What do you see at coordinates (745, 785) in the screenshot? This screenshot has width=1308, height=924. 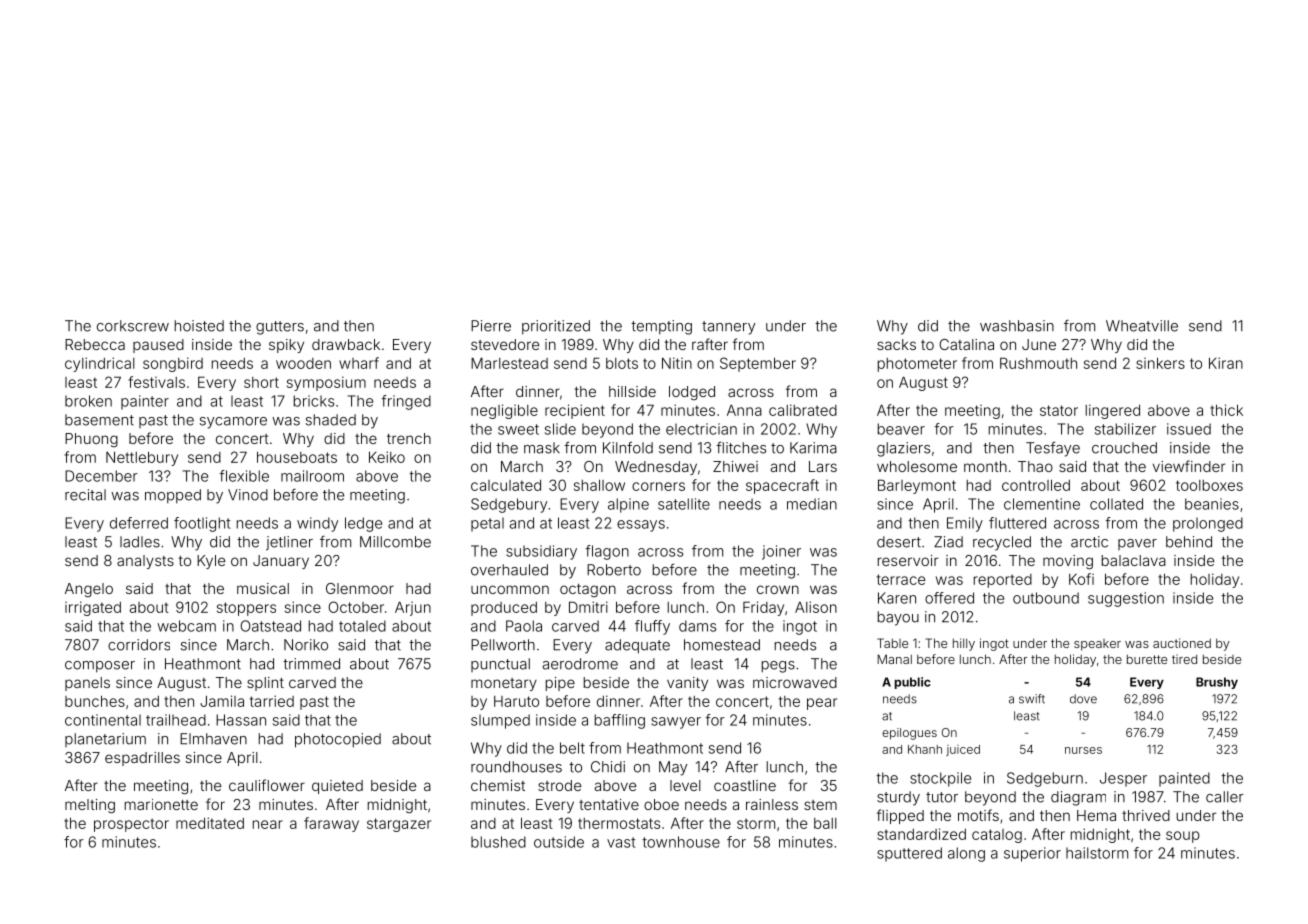 I see `coastline` at bounding box center [745, 785].
